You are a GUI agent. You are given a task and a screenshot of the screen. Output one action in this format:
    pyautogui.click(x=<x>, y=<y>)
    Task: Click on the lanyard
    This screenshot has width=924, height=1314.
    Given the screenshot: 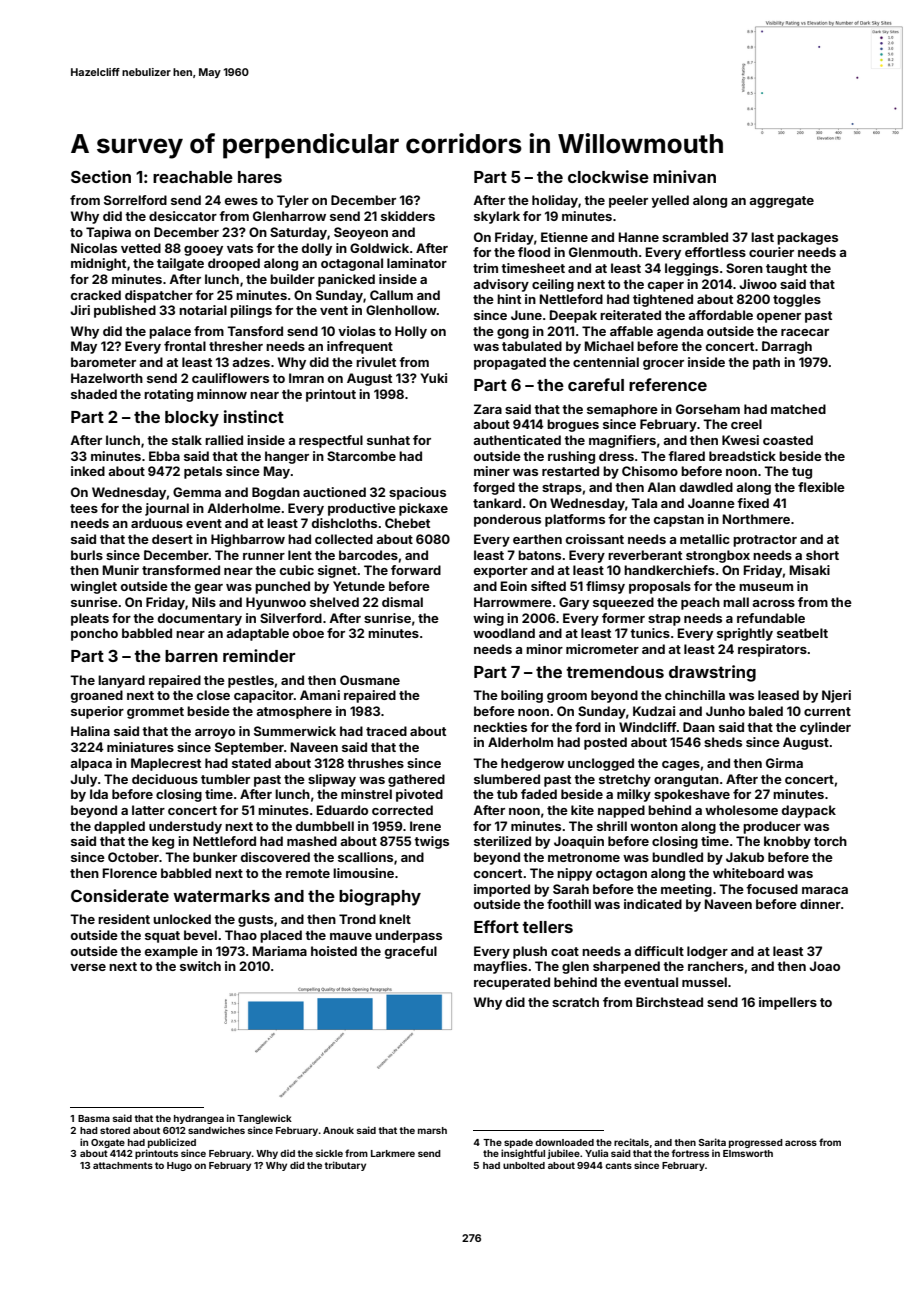 What is the action you would take?
    pyautogui.click(x=121, y=681)
